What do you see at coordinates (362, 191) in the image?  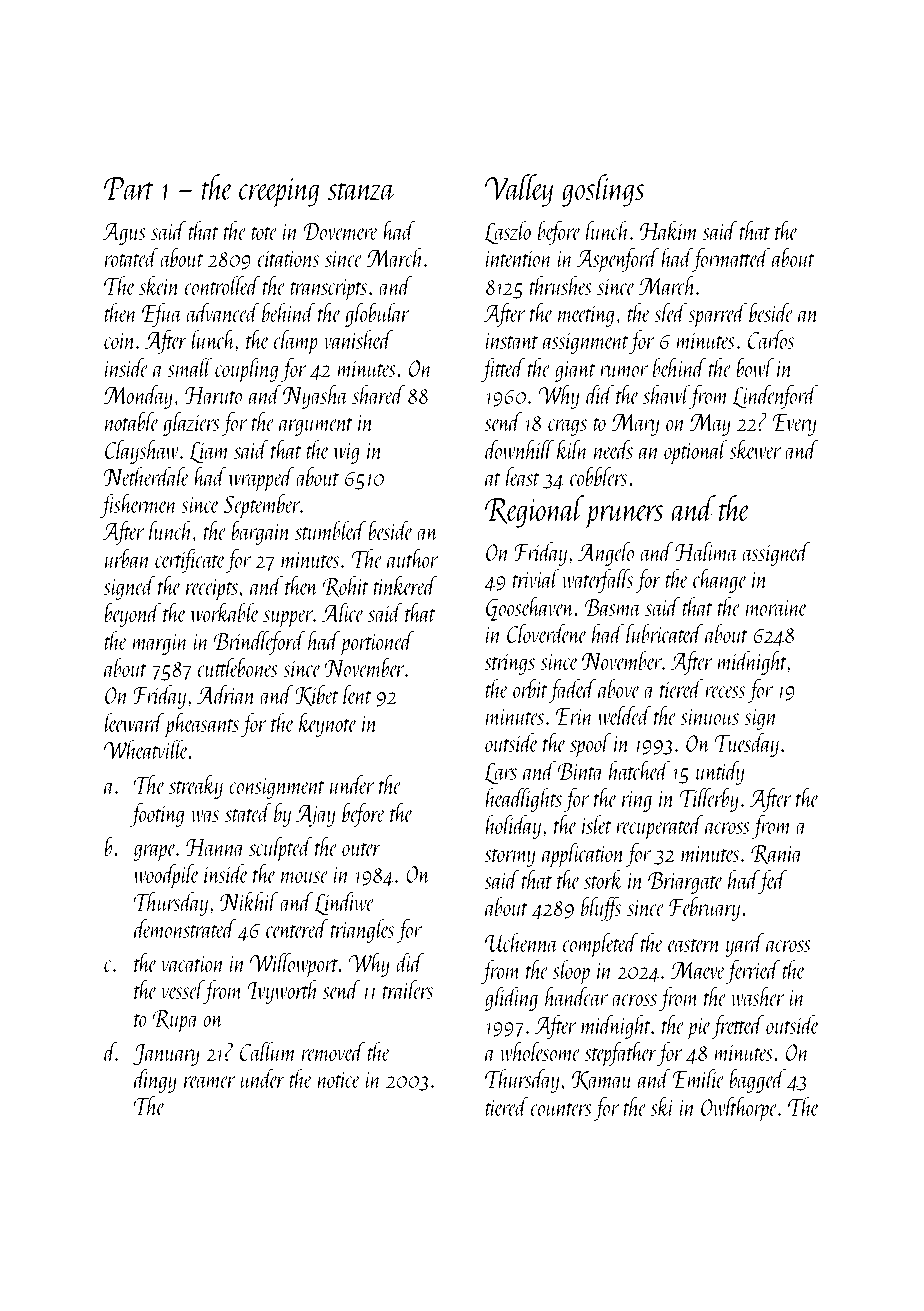 I see `stanza` at bounding box center [362, 191].
